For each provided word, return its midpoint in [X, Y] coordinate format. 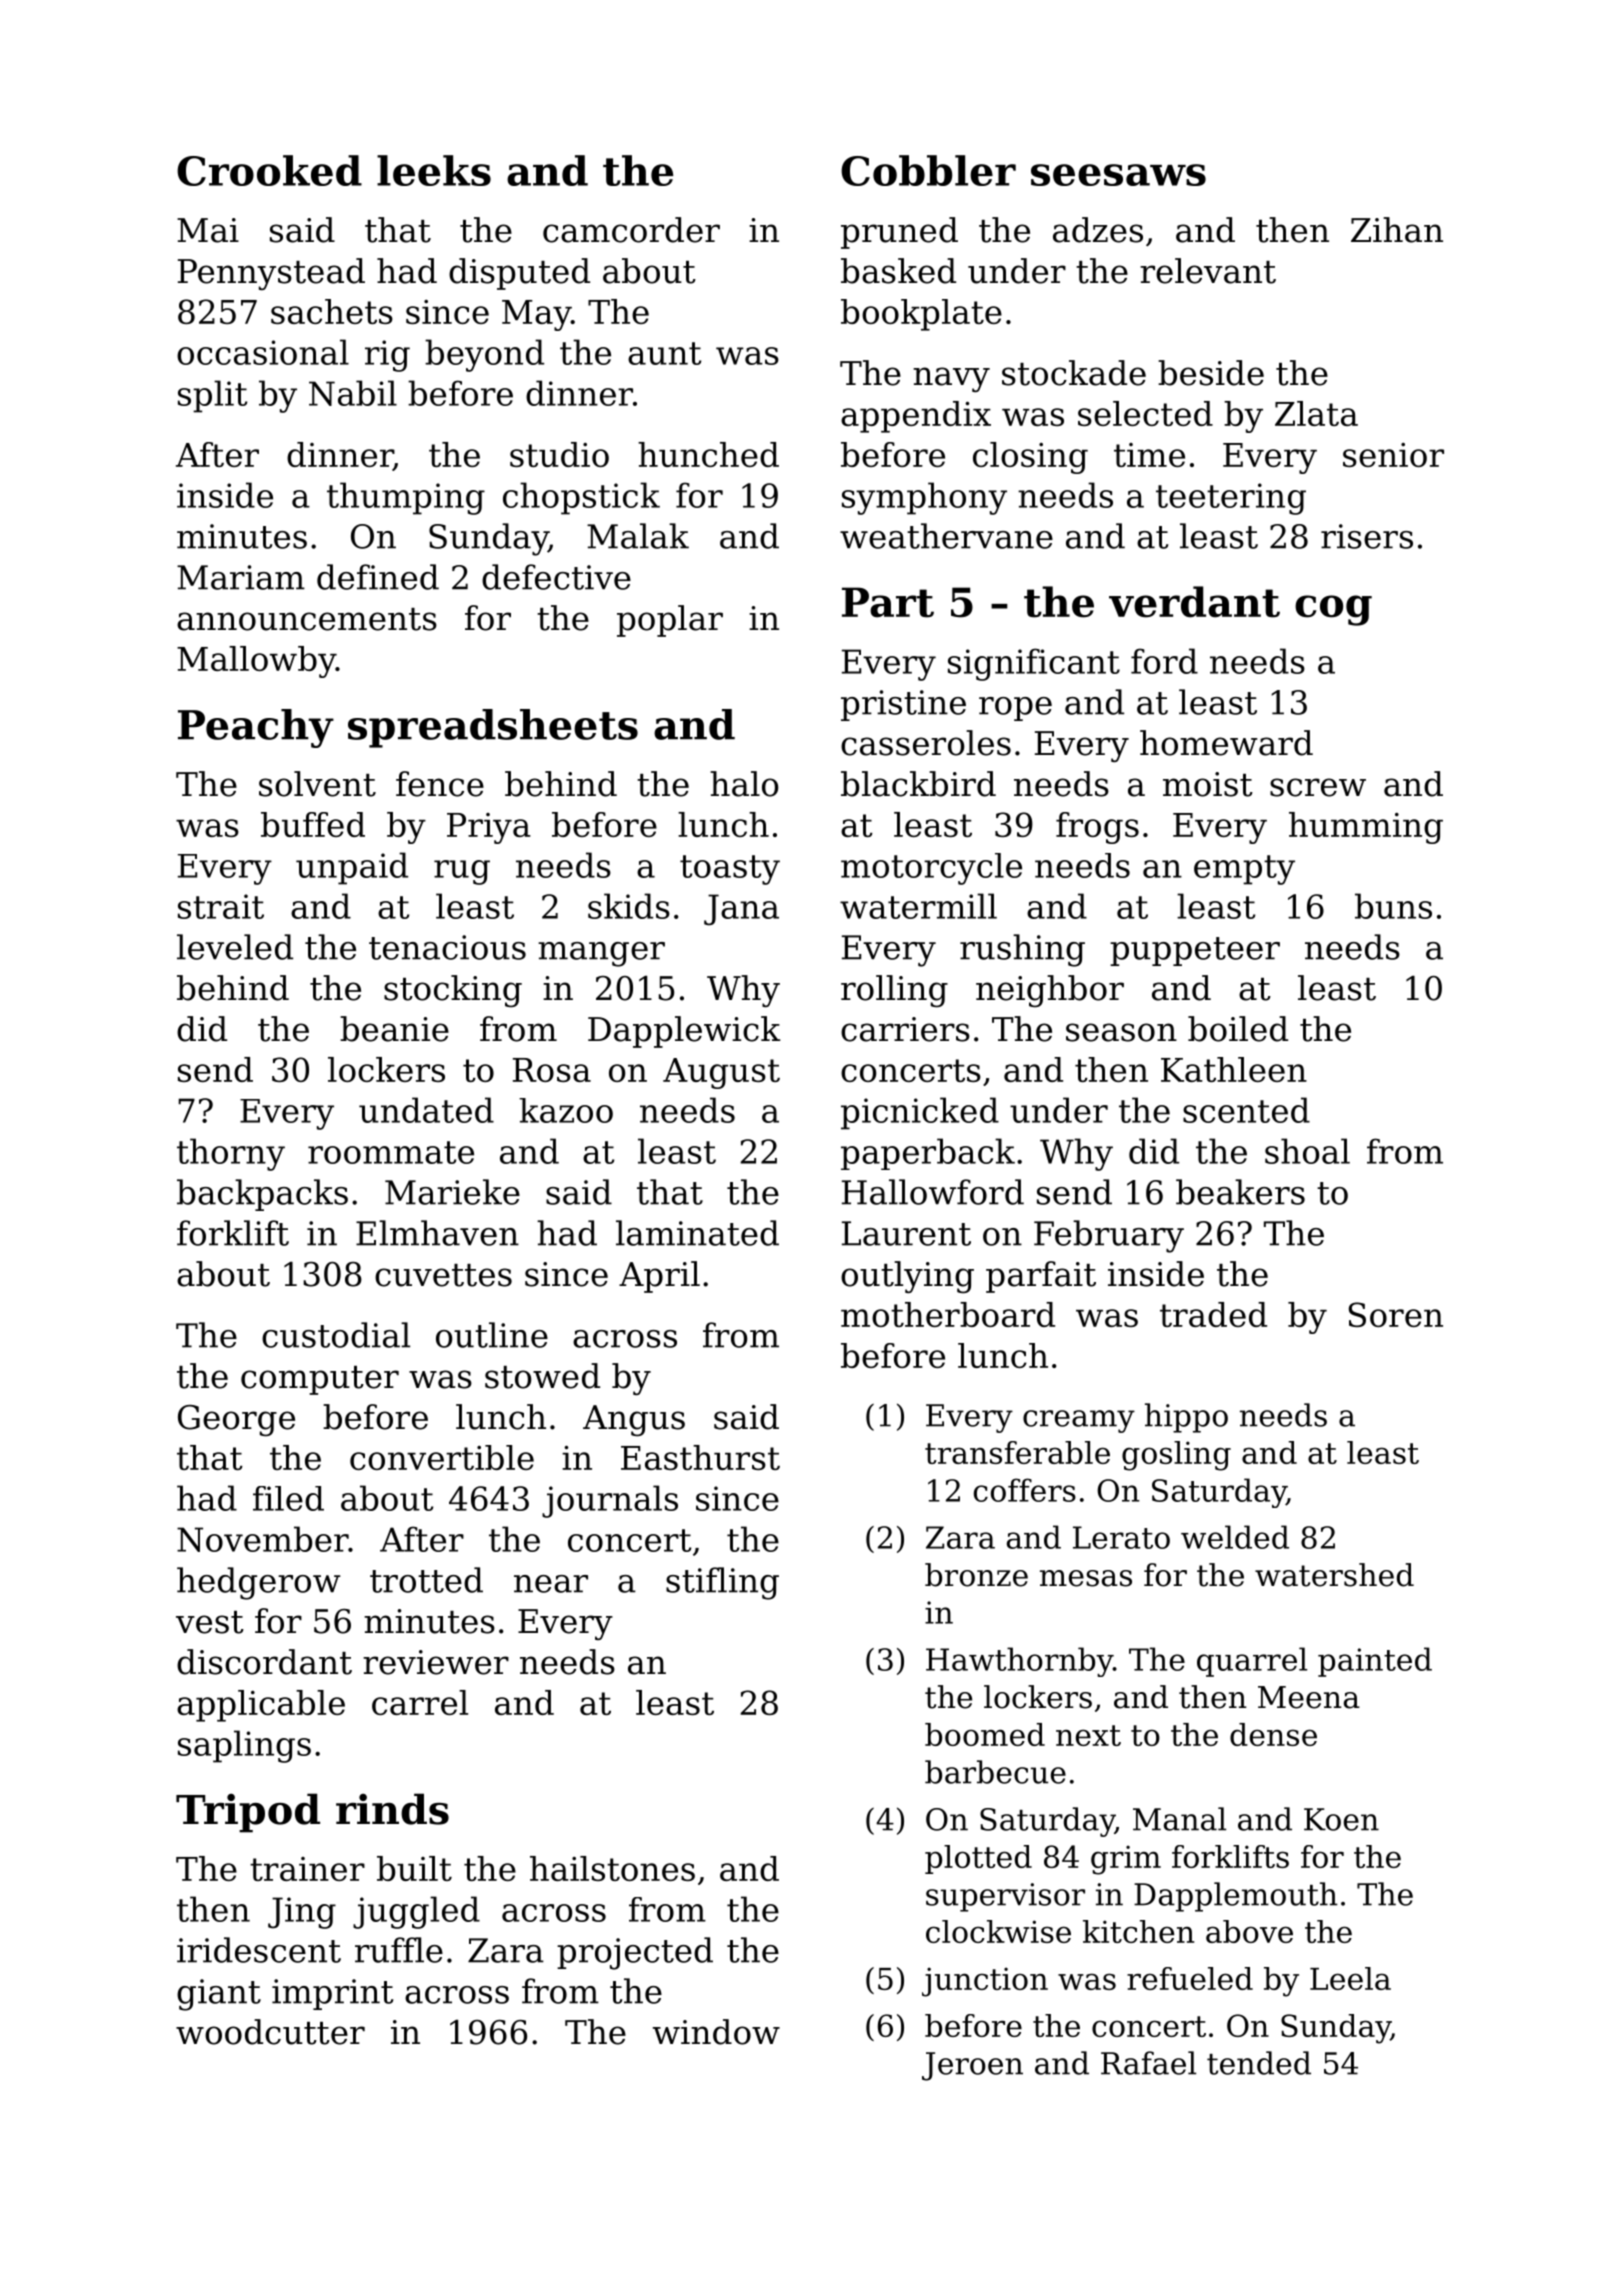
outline [492, 1335]
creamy [1079, 1421]
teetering [1231, 499]
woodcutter [270, 2032]
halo [744, 784]
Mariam [241, 577]
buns [1393, 906]
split [212, 396]
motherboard [948, 1314]
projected [635, 1953]
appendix [916, 417]
